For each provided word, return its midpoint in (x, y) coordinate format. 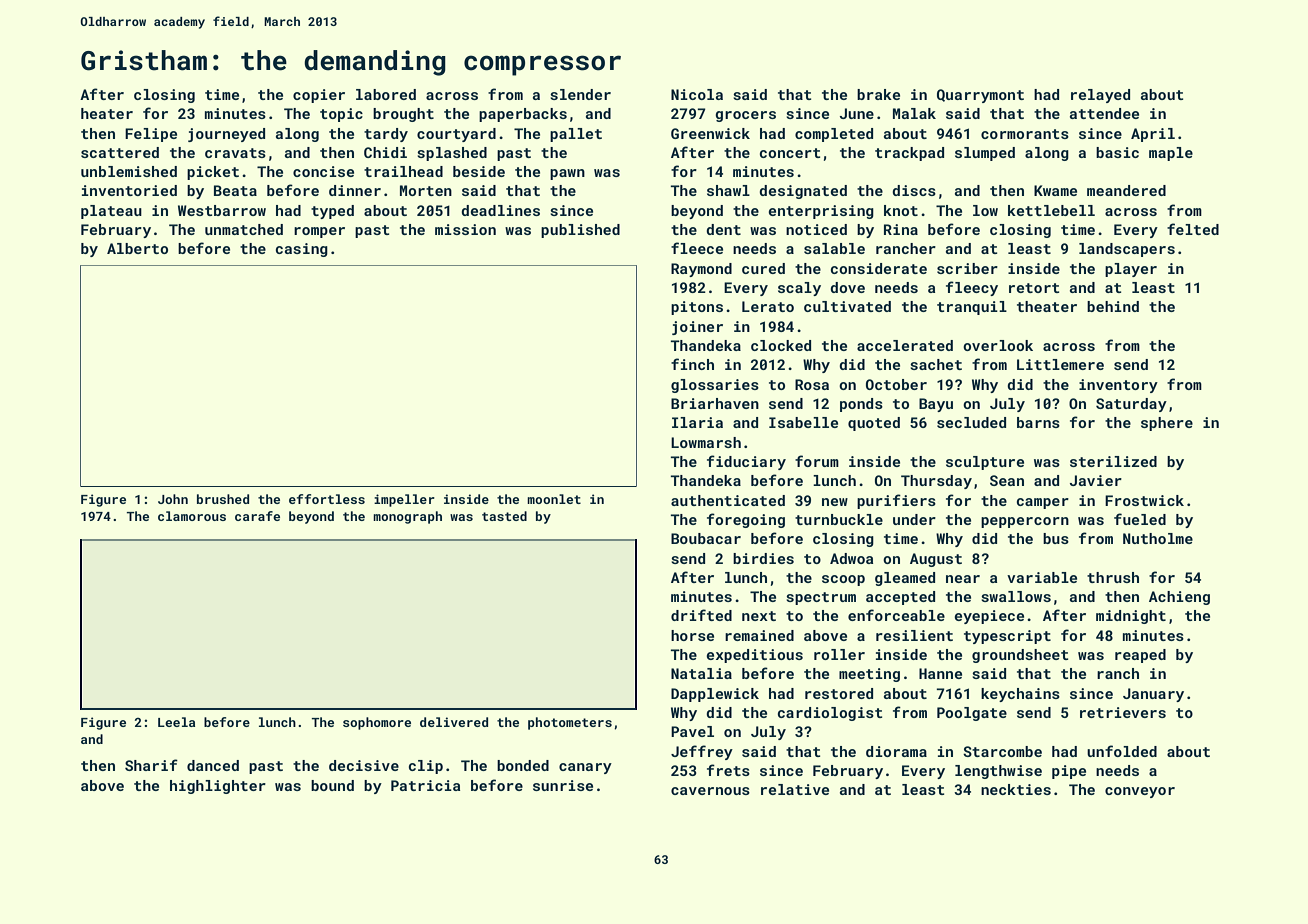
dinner (355, 190)
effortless (327, 499)
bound (332, 785)
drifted (701, 615)
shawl (728, 190)
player (1131, 270)
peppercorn (1025, 522)
